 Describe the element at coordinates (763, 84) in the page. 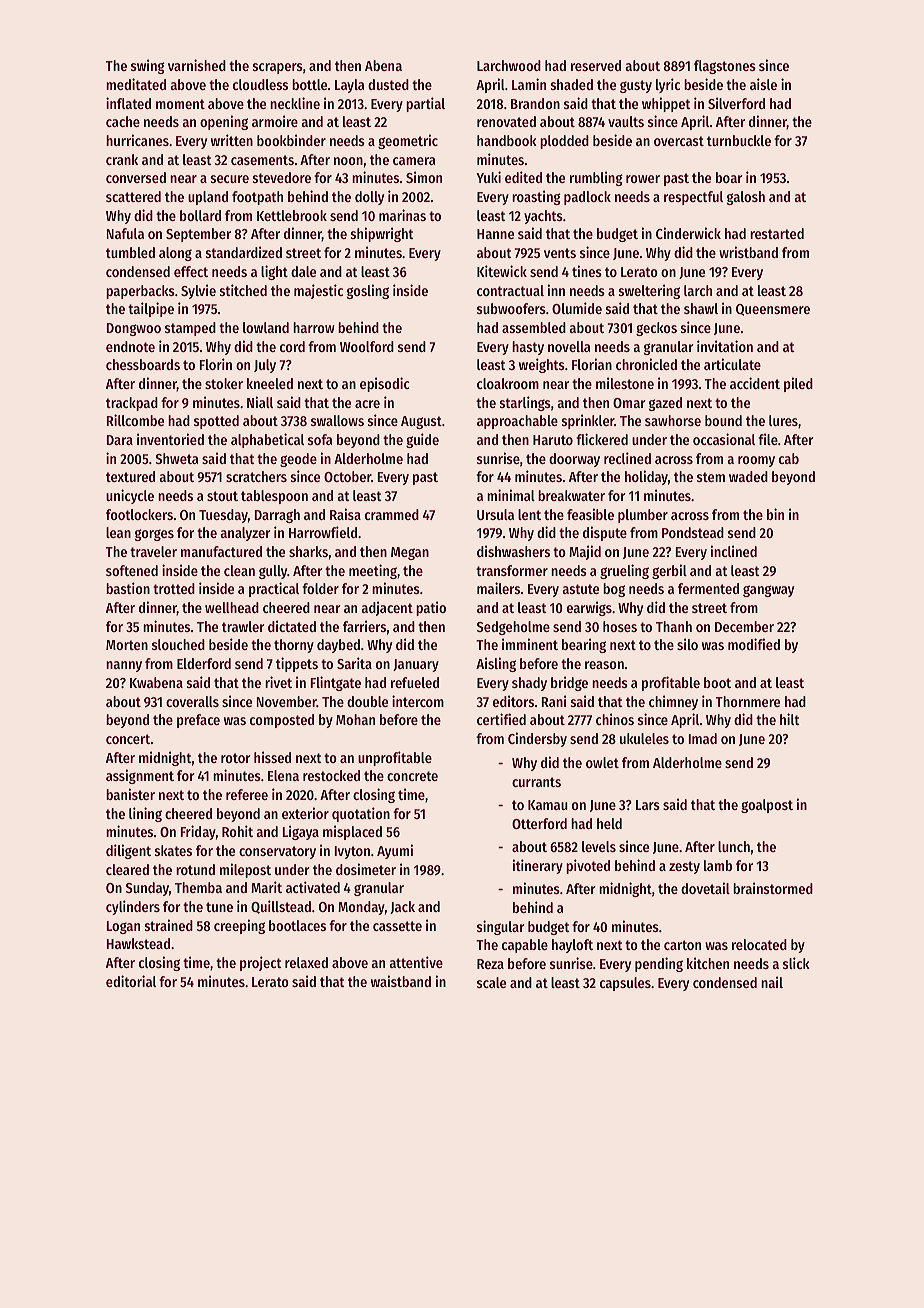

I see `aisle` at that location.
